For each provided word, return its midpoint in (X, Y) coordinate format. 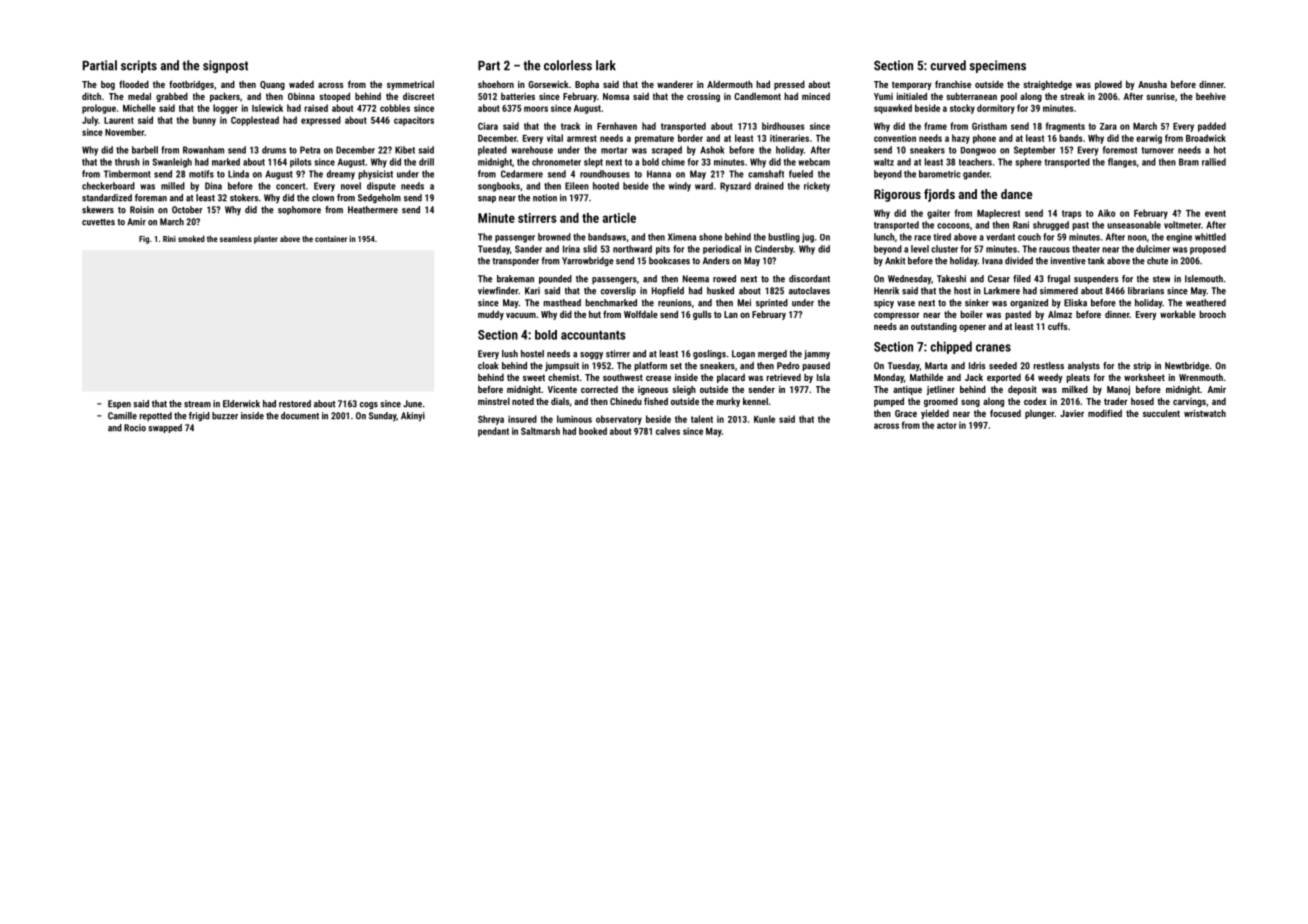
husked (720, 291)
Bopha (587, 85)
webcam (814, 162)
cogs (369, 405)
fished (656, 401)
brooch (1212, 314)
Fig (144, 240)
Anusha (1152, 84)
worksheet (1144, 377)
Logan (743, 354)
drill (426, 162)
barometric (940, 174)
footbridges (191, 85)
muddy (491, 315)
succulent (1161, 413)
